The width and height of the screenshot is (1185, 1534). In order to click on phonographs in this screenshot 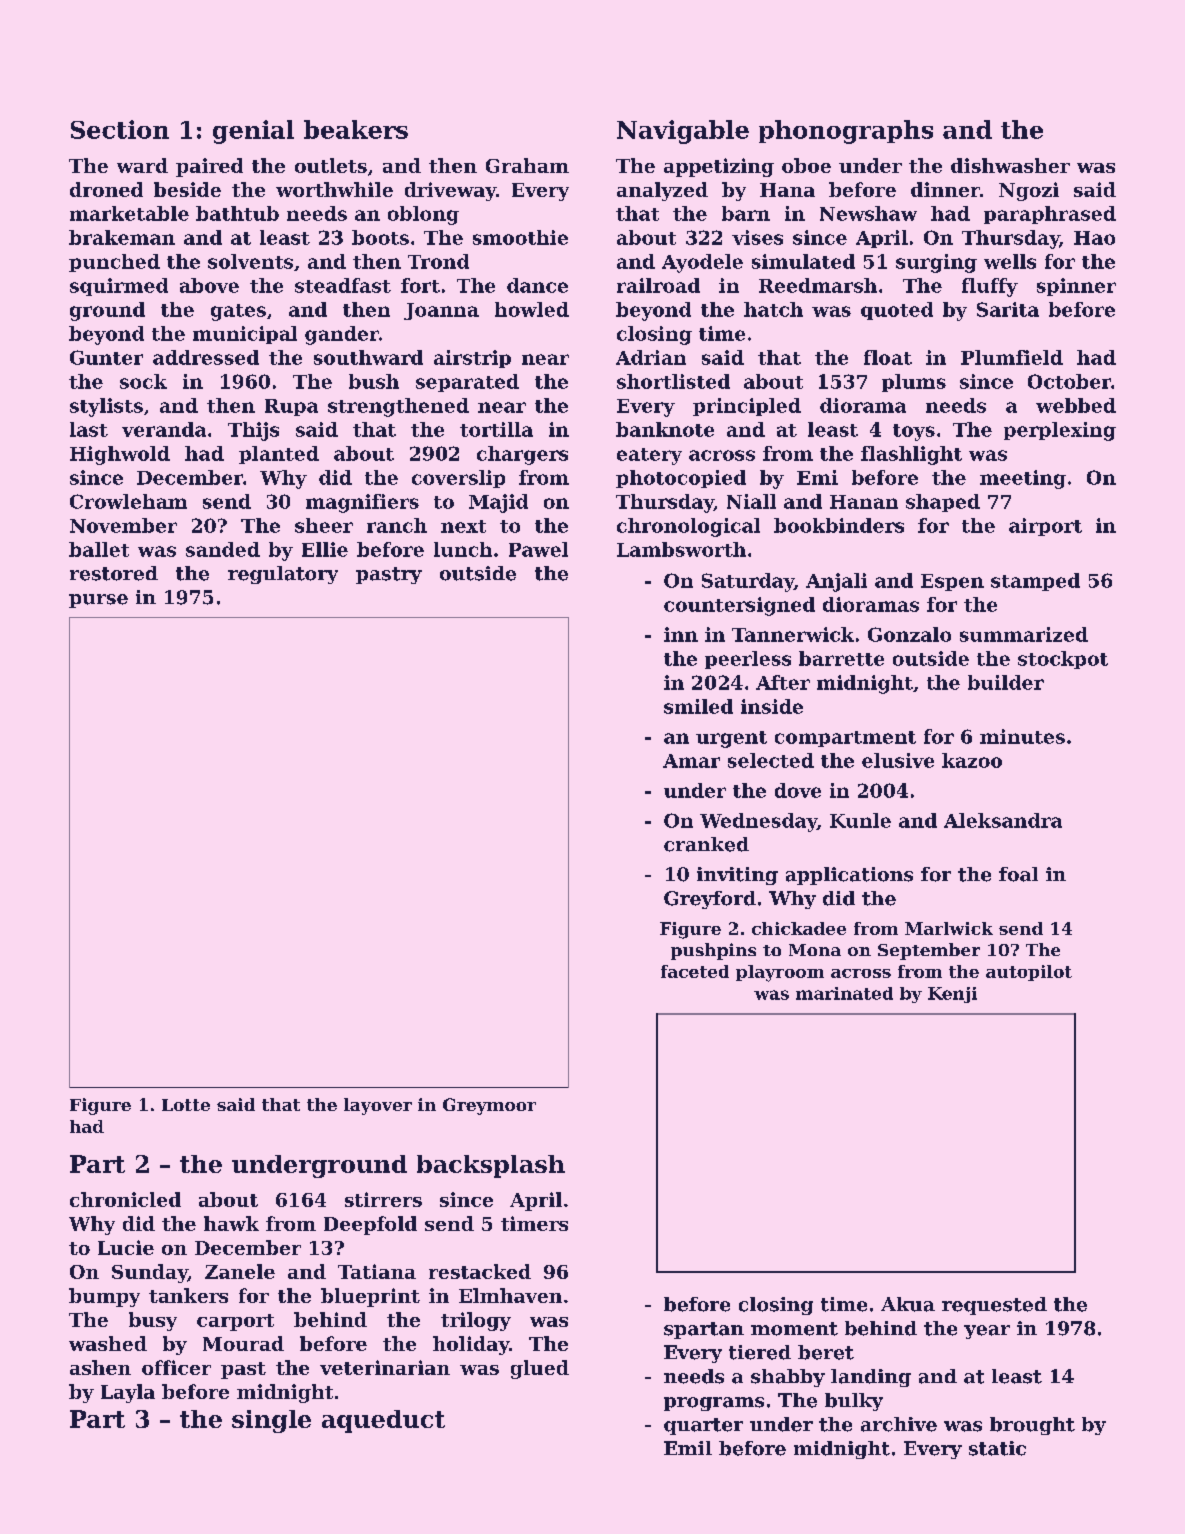, I will do `click(846, 132)`.
